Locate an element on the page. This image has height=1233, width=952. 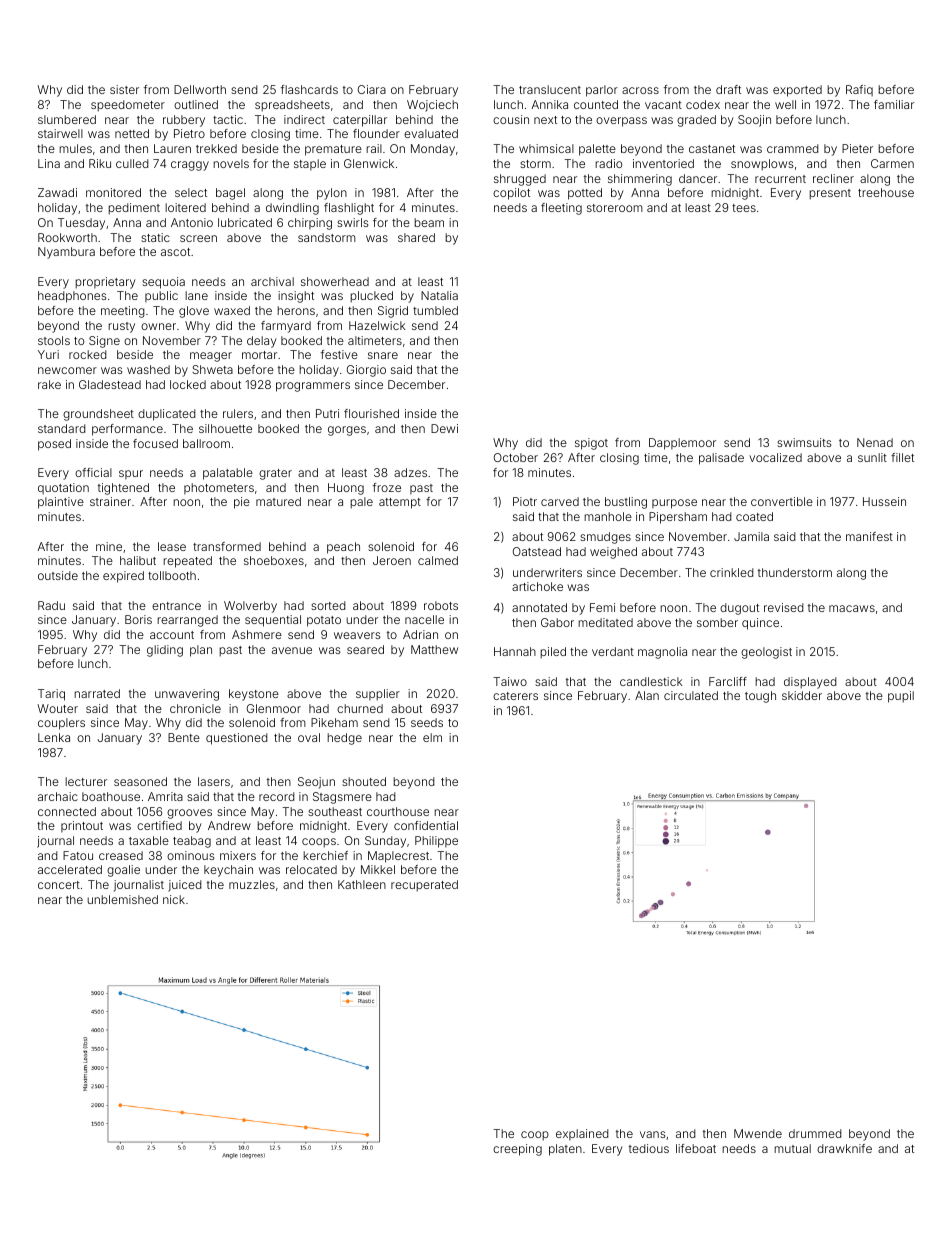
cousin is located at coordinates (511, 119).
